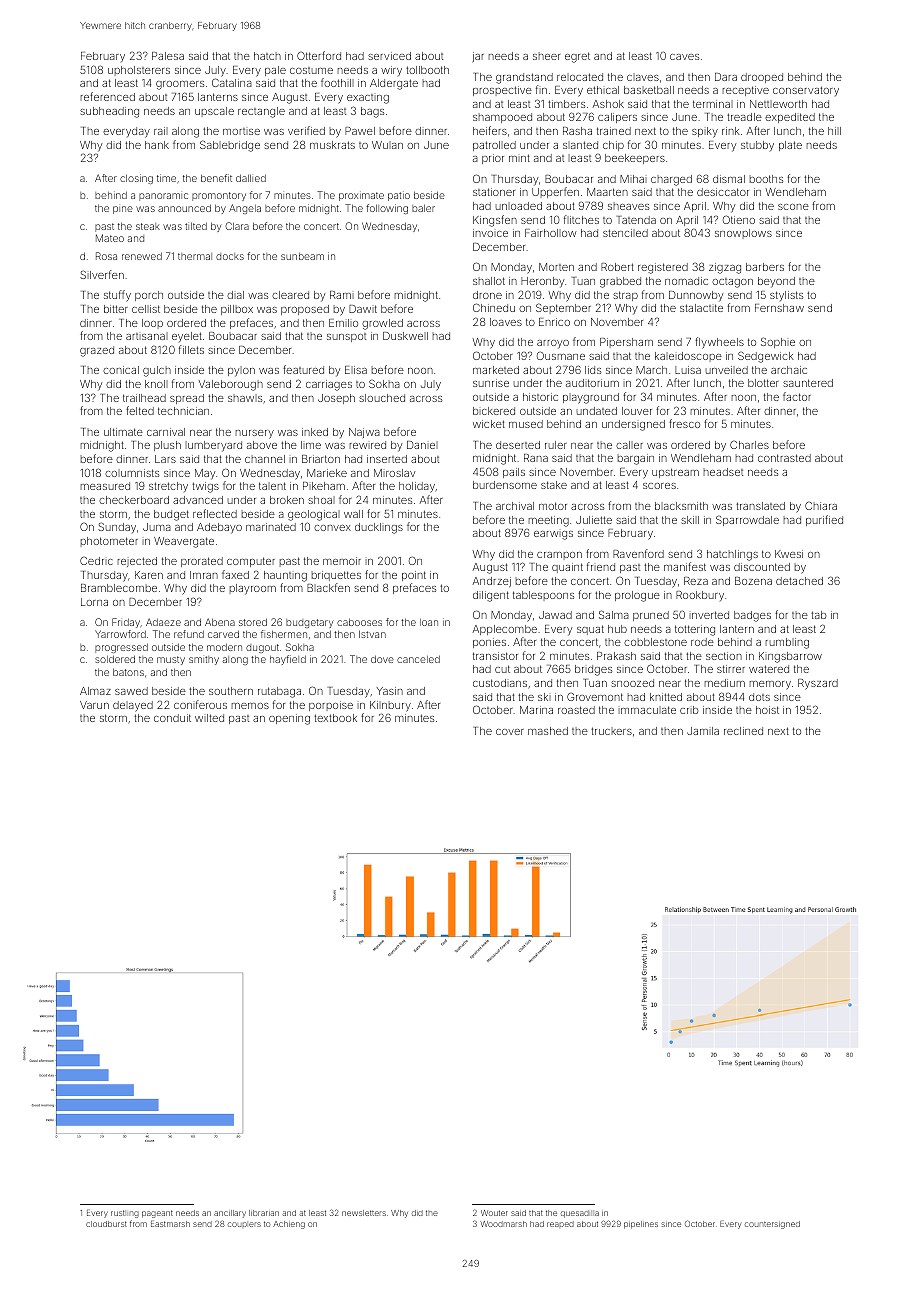  What do you see at coordinates (548, 731) in the document?
I see `mashed` at bounding box center [548, 731].
